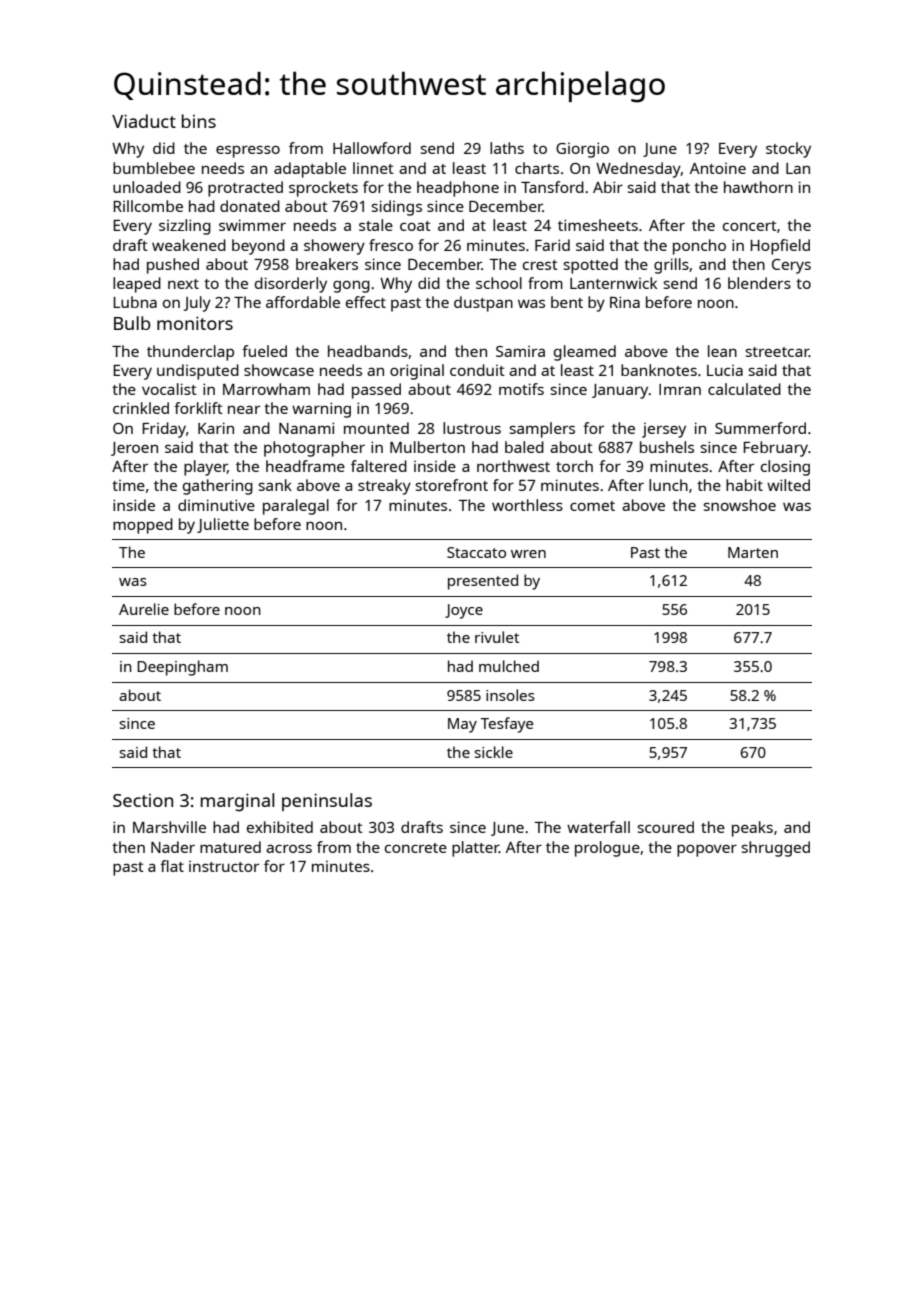  I want to click on laths, so click(507, 148).
